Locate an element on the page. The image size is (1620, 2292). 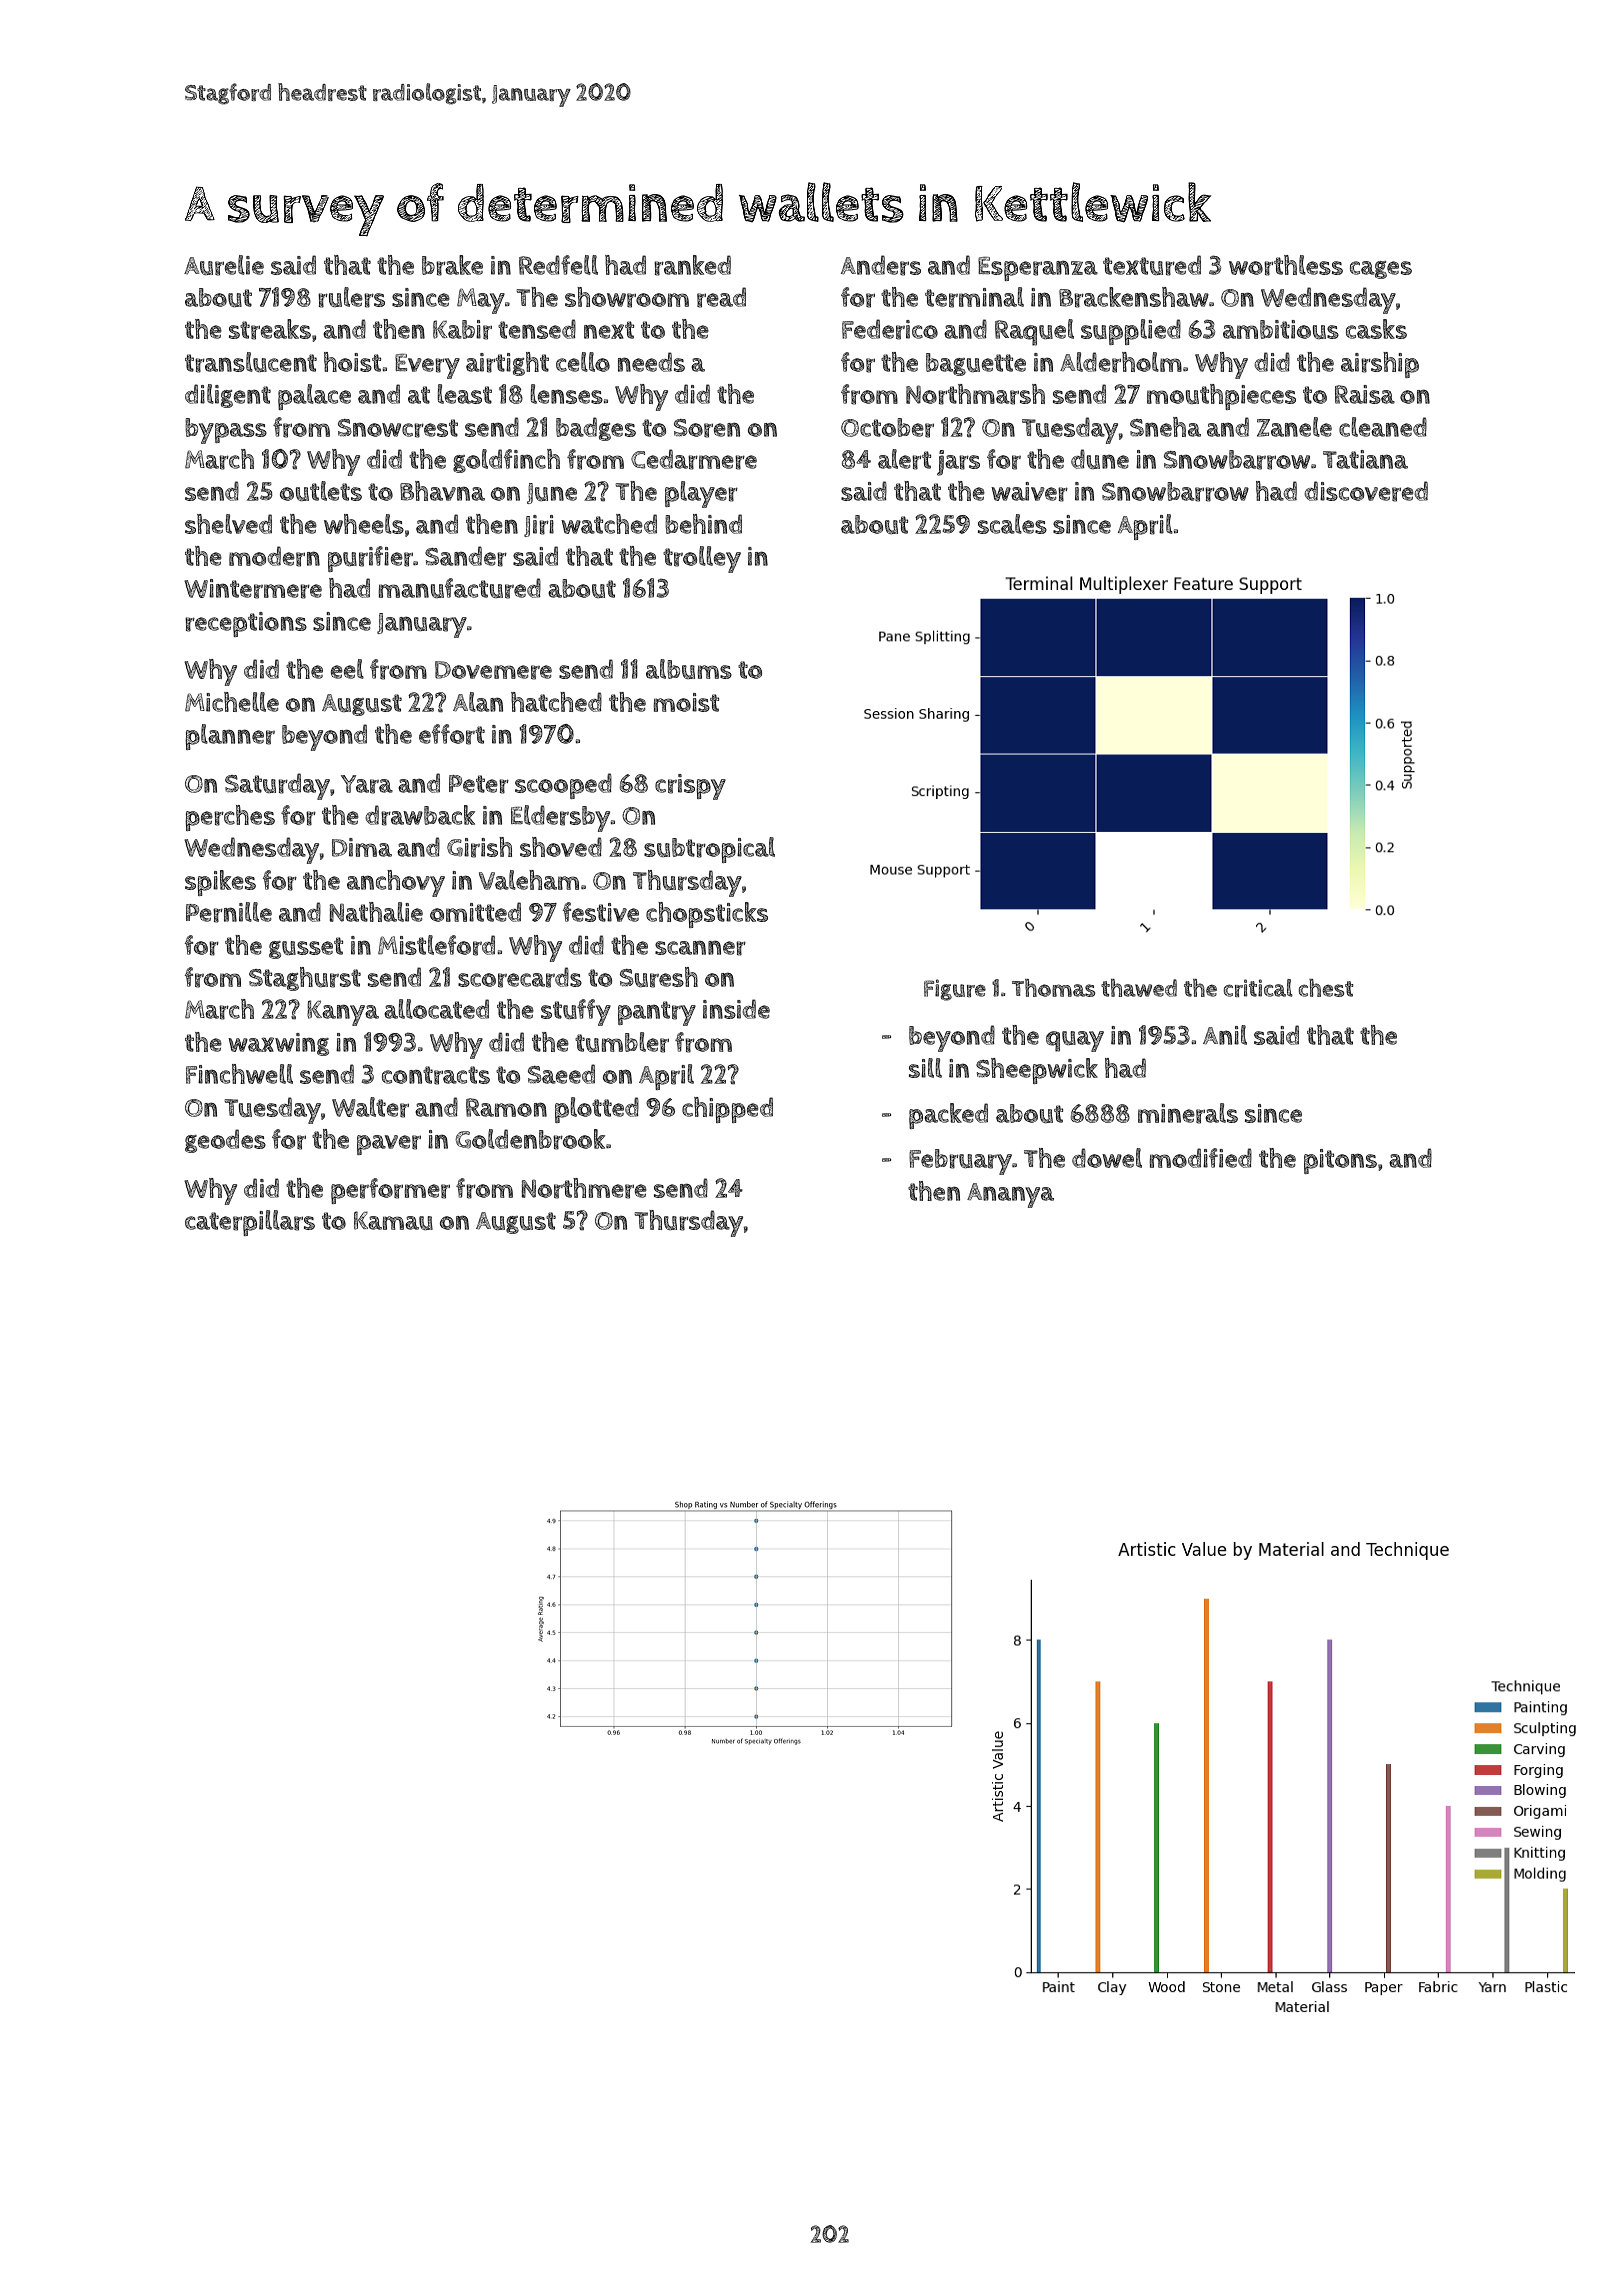
brake is located at coordinates (452, 265).
